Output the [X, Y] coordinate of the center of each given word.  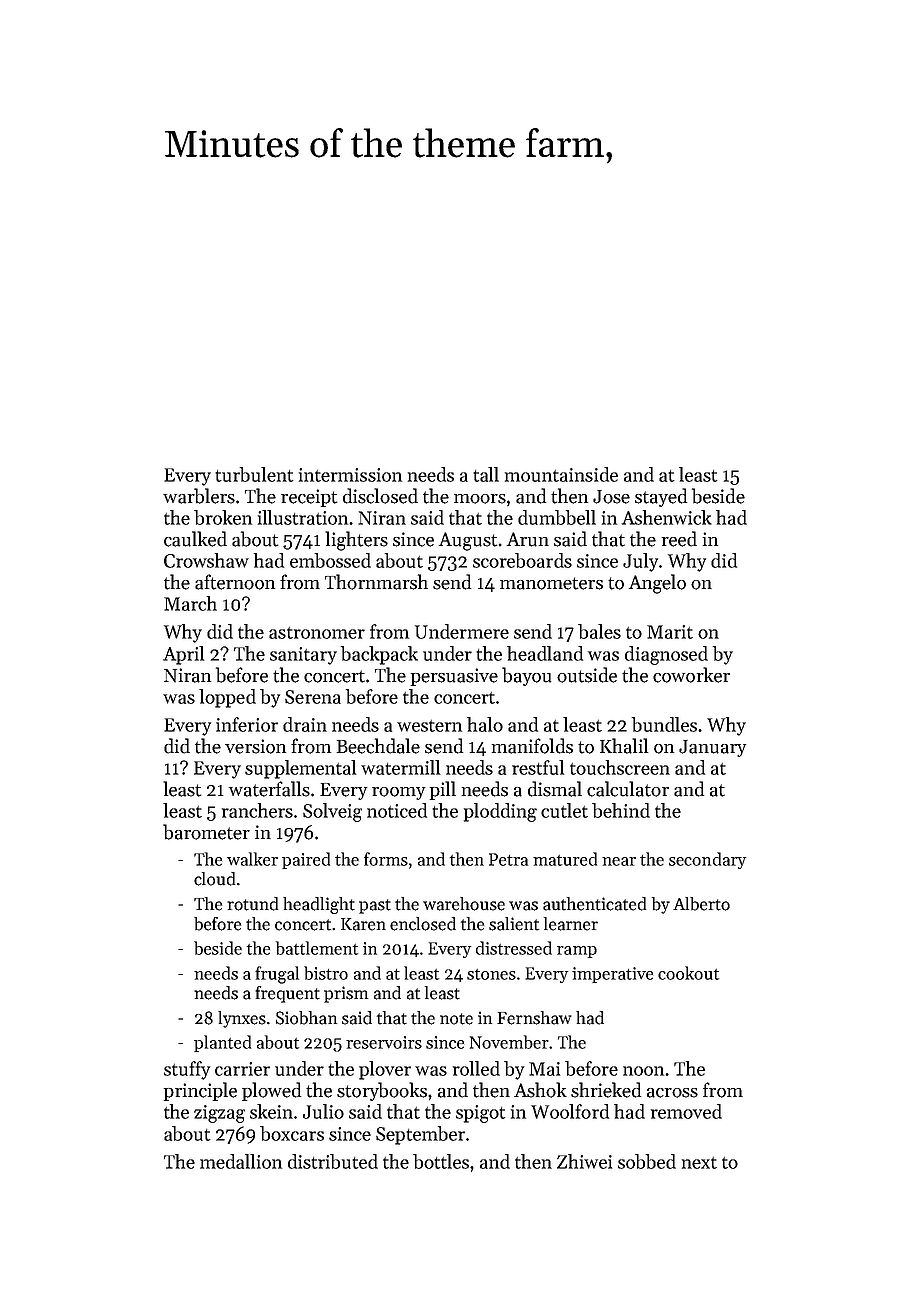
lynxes [242, 1019]
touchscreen [620, 767]
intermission [350, 475]
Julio [323, 1111]
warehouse [464, 904]
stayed [661, 497]
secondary [707, 860]
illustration [303, 517]
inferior [247, 724]
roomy [398, 793]
